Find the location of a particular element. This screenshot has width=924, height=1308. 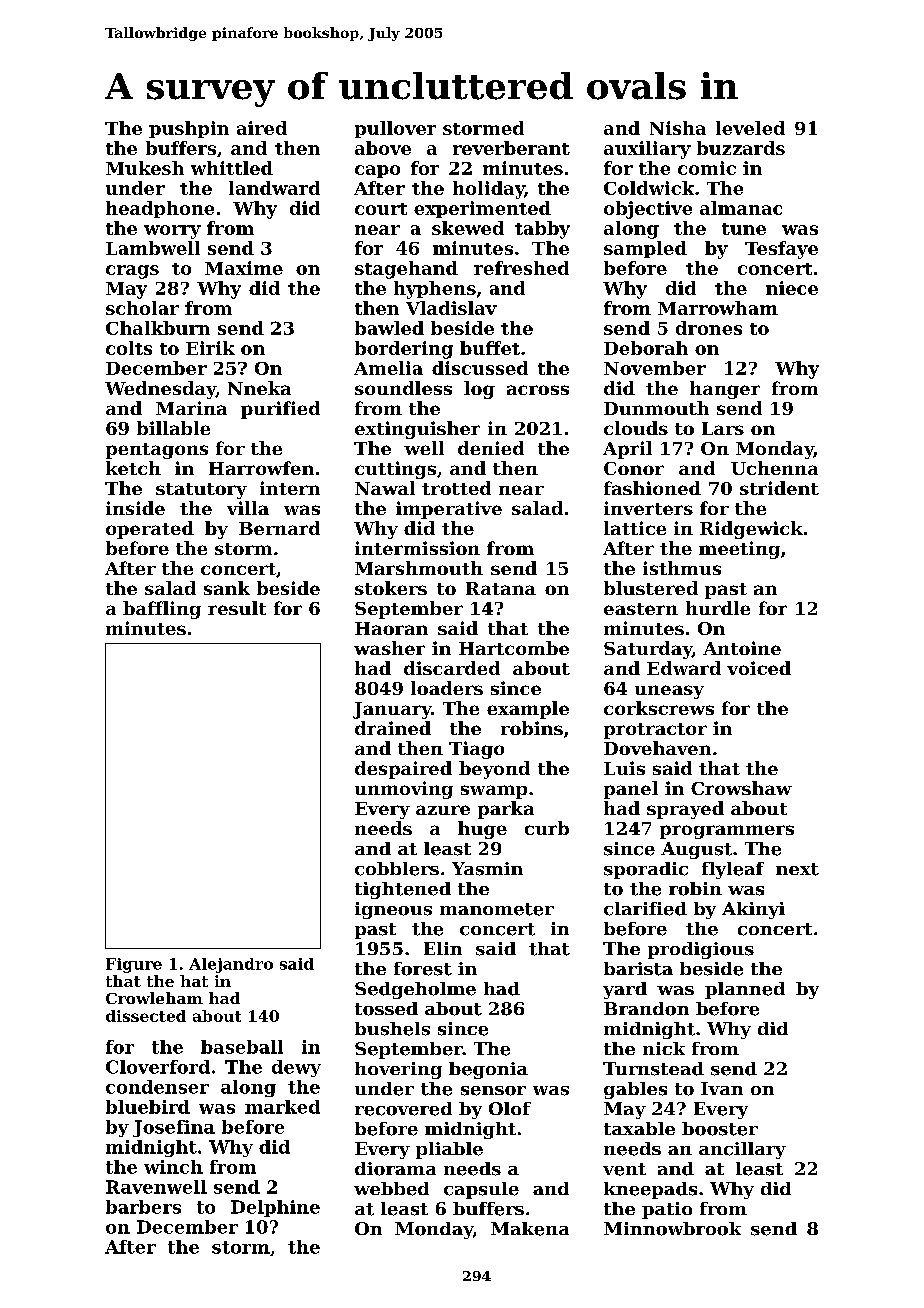

Nisha is located at coordinates (678, 128).
